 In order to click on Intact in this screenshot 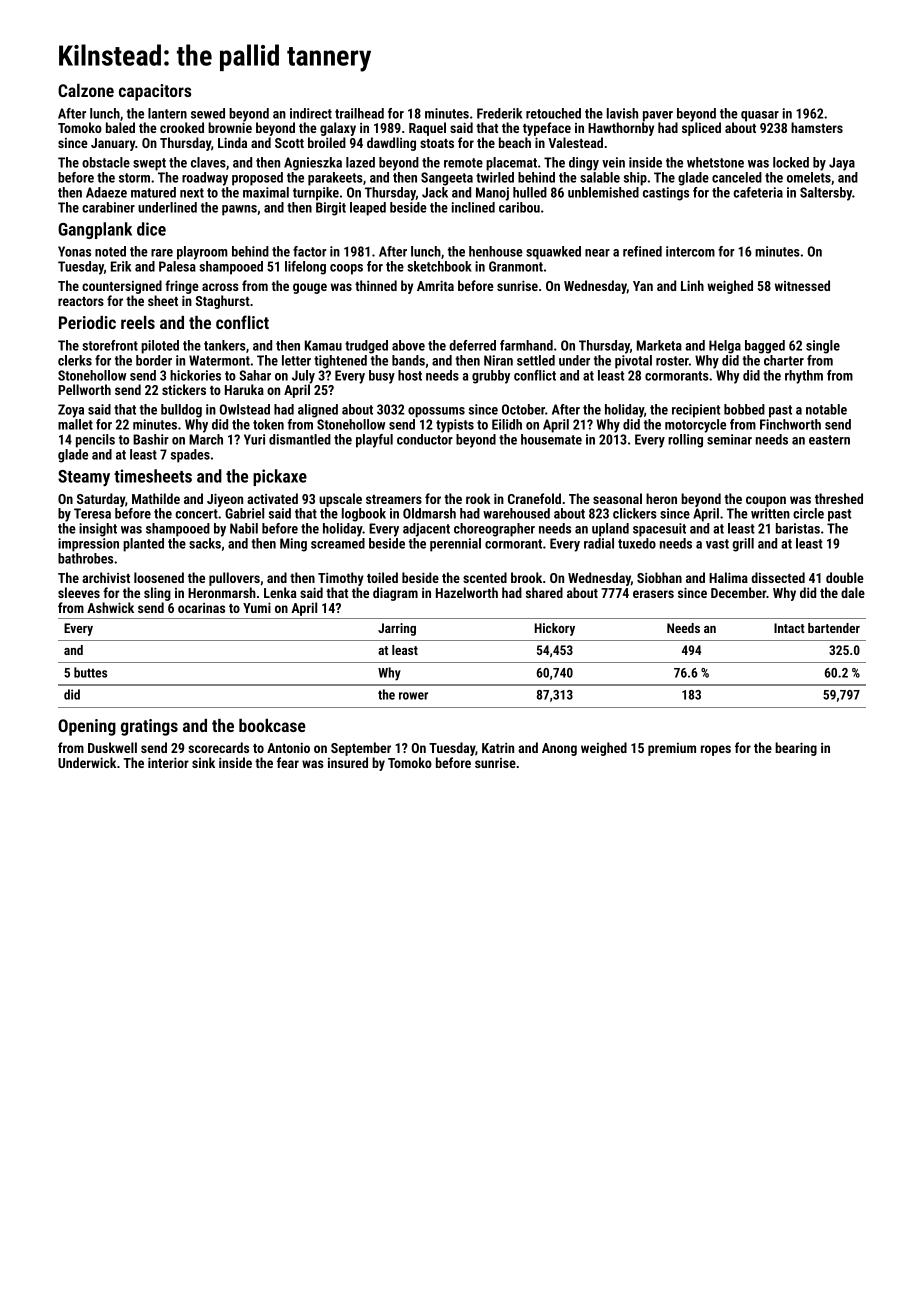, I will do `click(789, 628)`.
